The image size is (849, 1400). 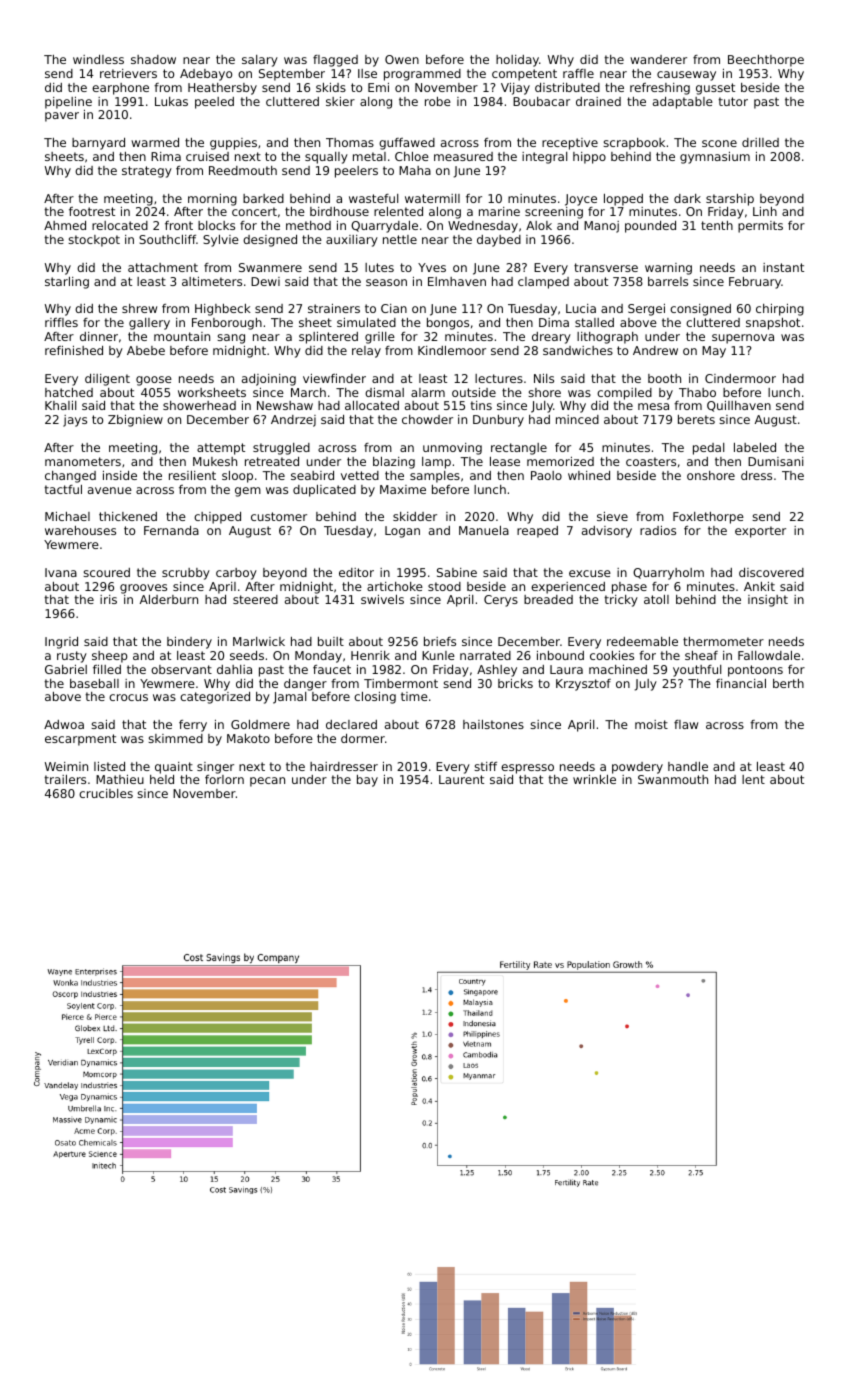 What do you see at coordinates (766, 61) in the page?
I see `Beechthorpe` at bounding box center [766, 61].
